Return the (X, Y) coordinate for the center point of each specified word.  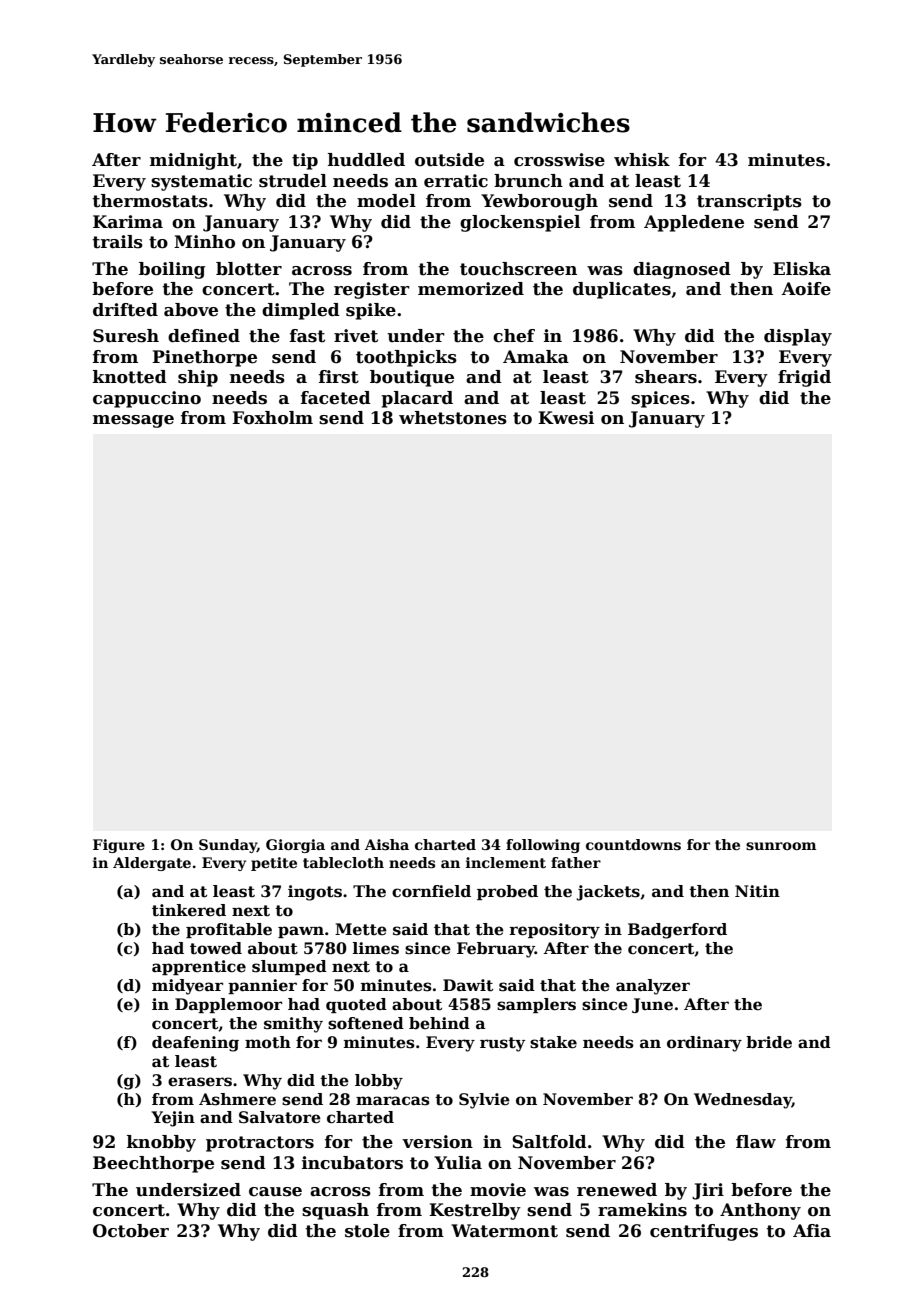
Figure (119, 846)
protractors (260, 1144)
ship (198, 378)
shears (666, 377)
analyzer (653, 987)
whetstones (453, 418)
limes (376, 948)
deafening (195, 1044)
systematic (201, 182)
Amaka (536, 357)
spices (660, 399)
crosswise (559, 160)
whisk (642, 160)
